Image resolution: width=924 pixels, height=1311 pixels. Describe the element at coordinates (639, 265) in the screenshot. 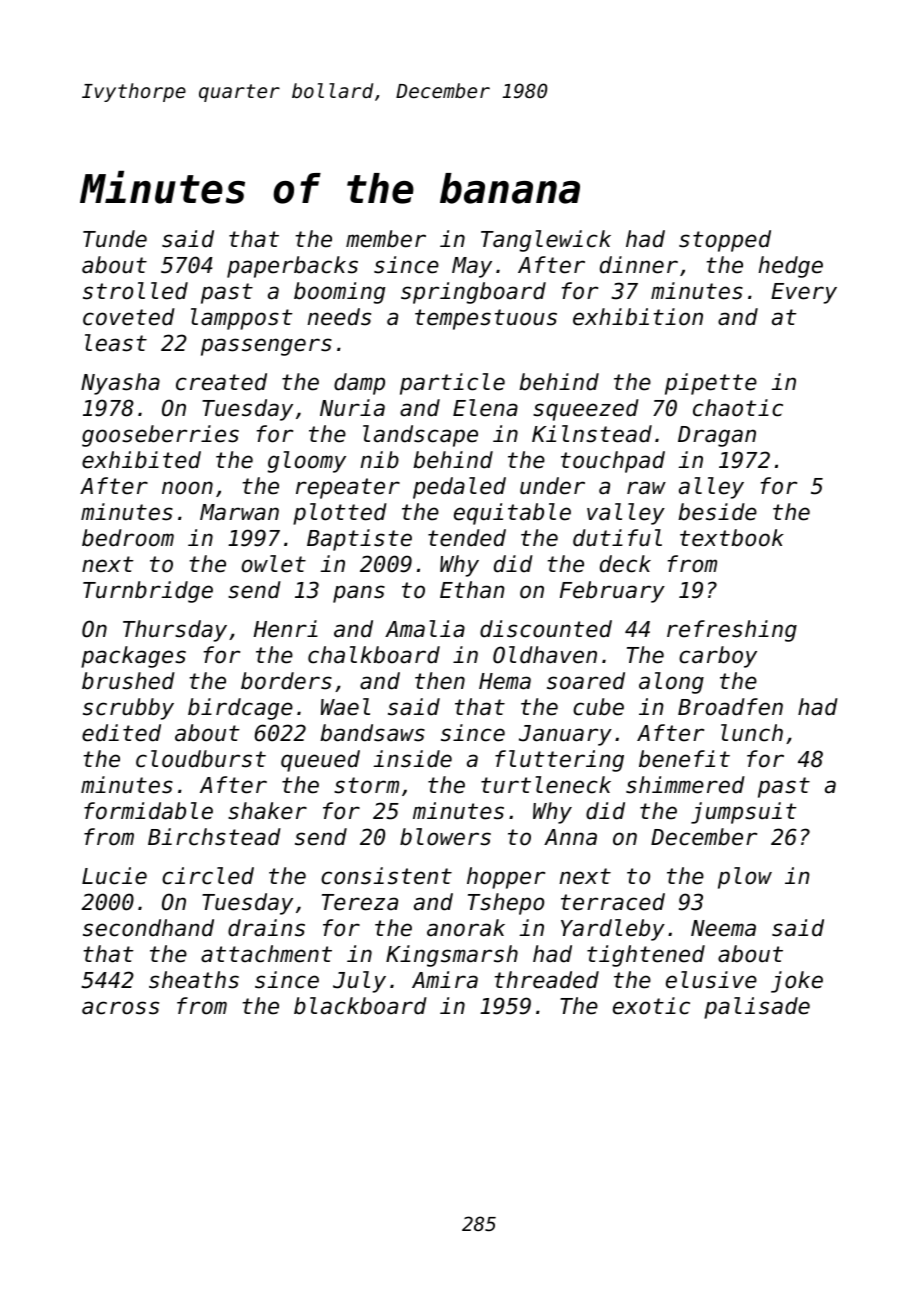

I see `dinner` at that location.
